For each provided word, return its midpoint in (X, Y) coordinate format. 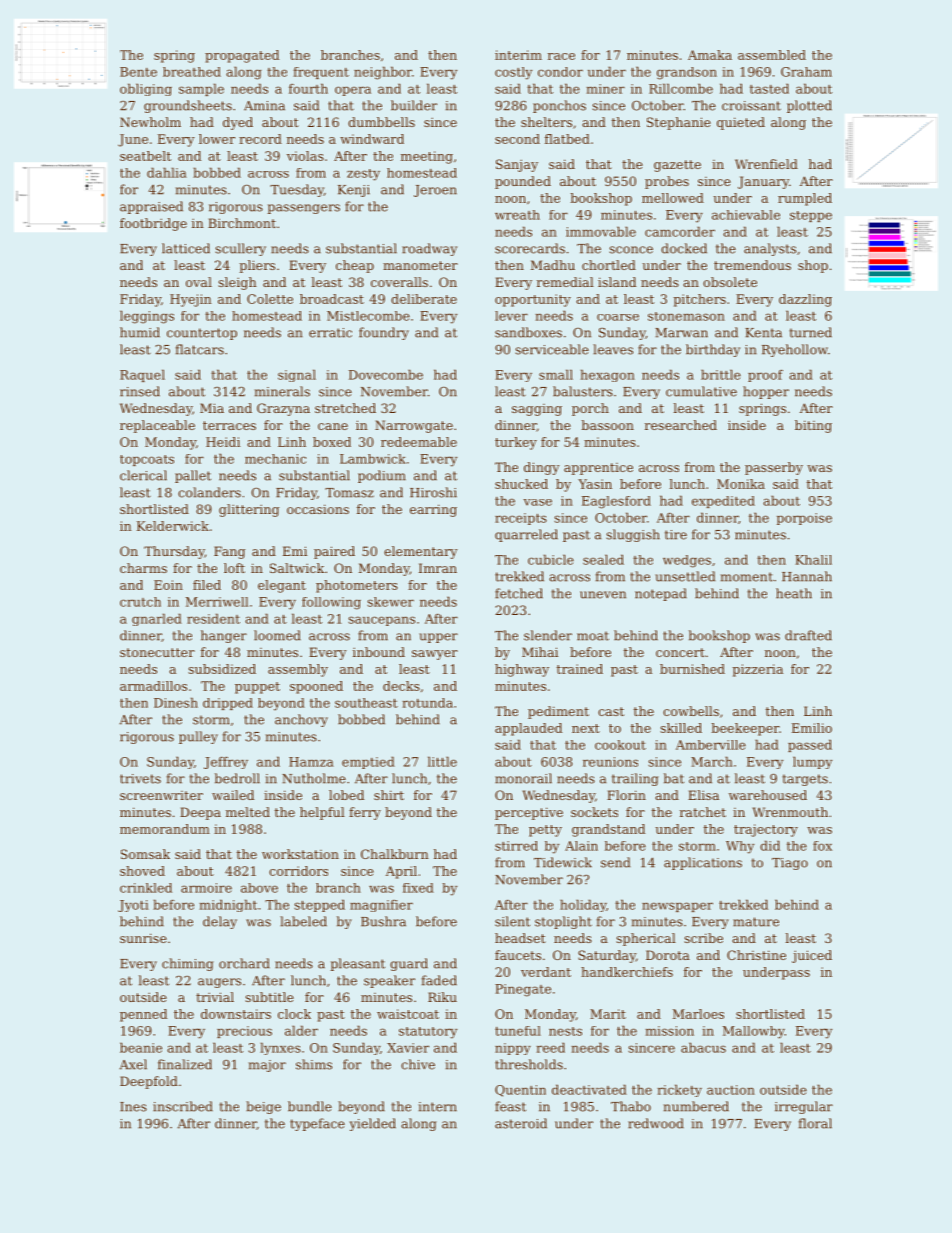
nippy (513, 1049)
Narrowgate (414, 426)
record (260, 139)
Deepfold (149, 1082)
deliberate (424, 299)
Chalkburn (395, 854)
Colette (270, 299)
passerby (774, 468)
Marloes (698, 1014)
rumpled (805, 199)
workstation (300, 854)
